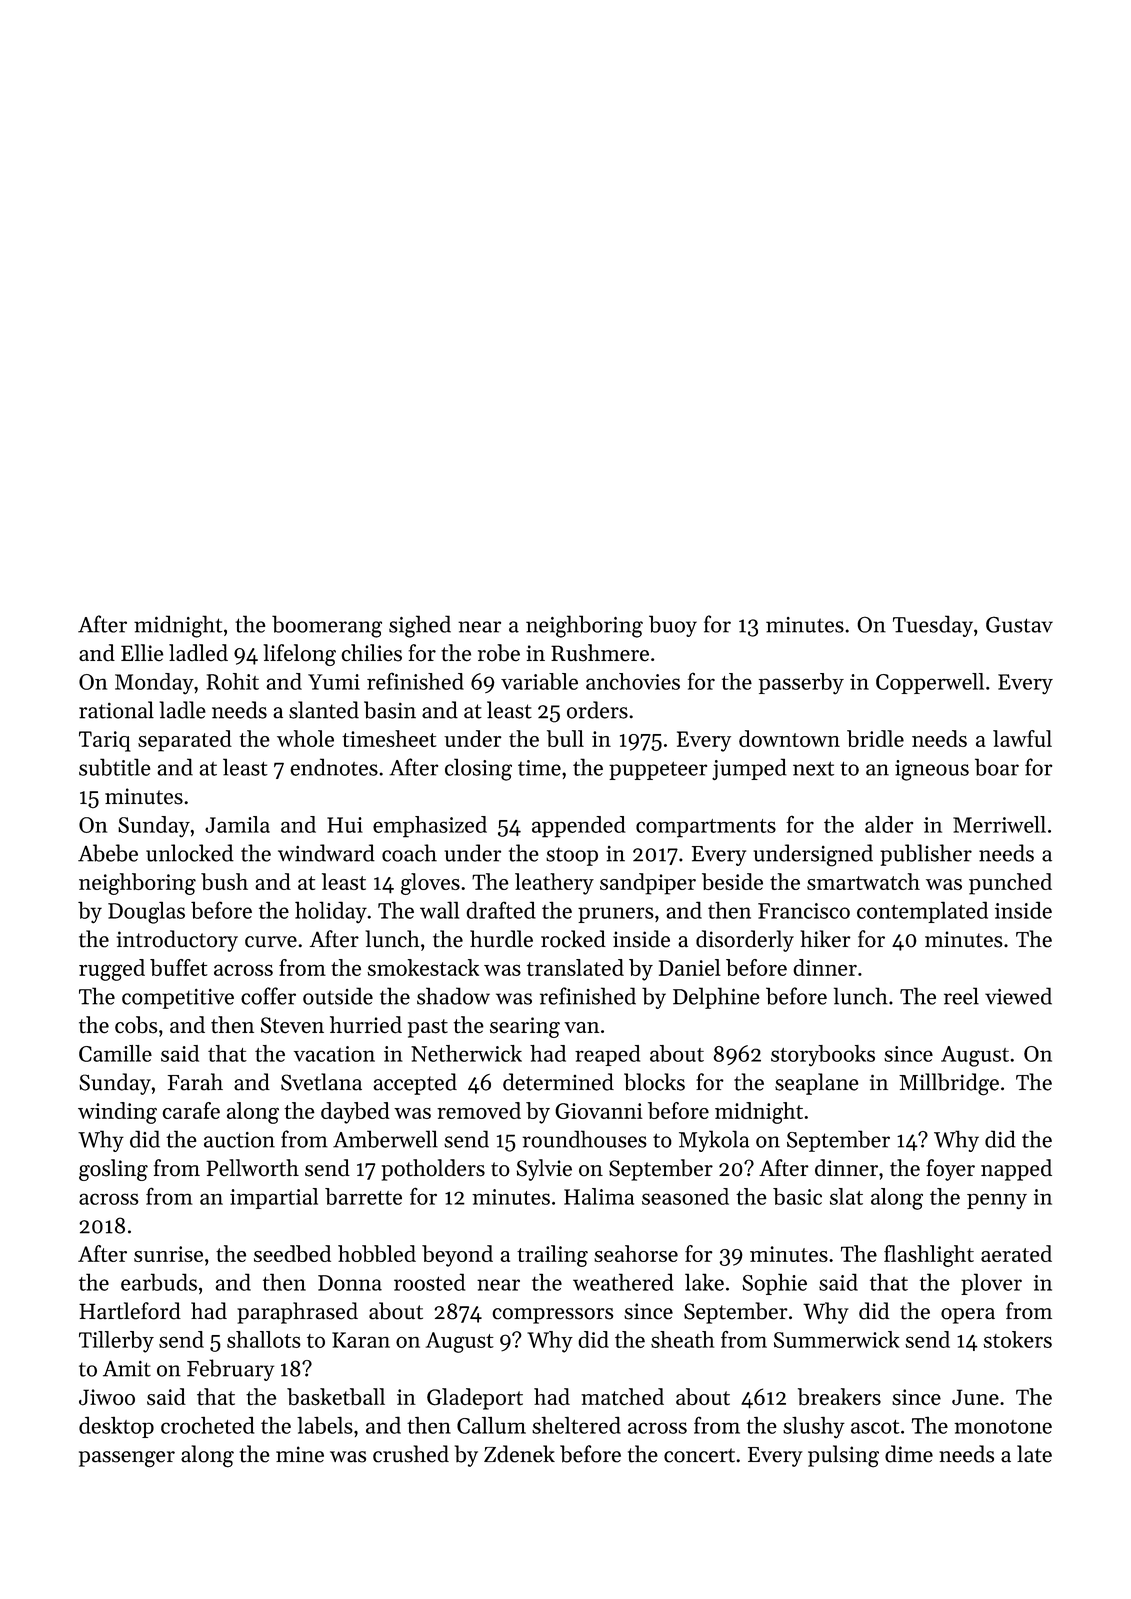 This page has width=1131, height=1599. Describe the element at coordinates (1019, 624) in the page. I see `Gustav` at that location.
